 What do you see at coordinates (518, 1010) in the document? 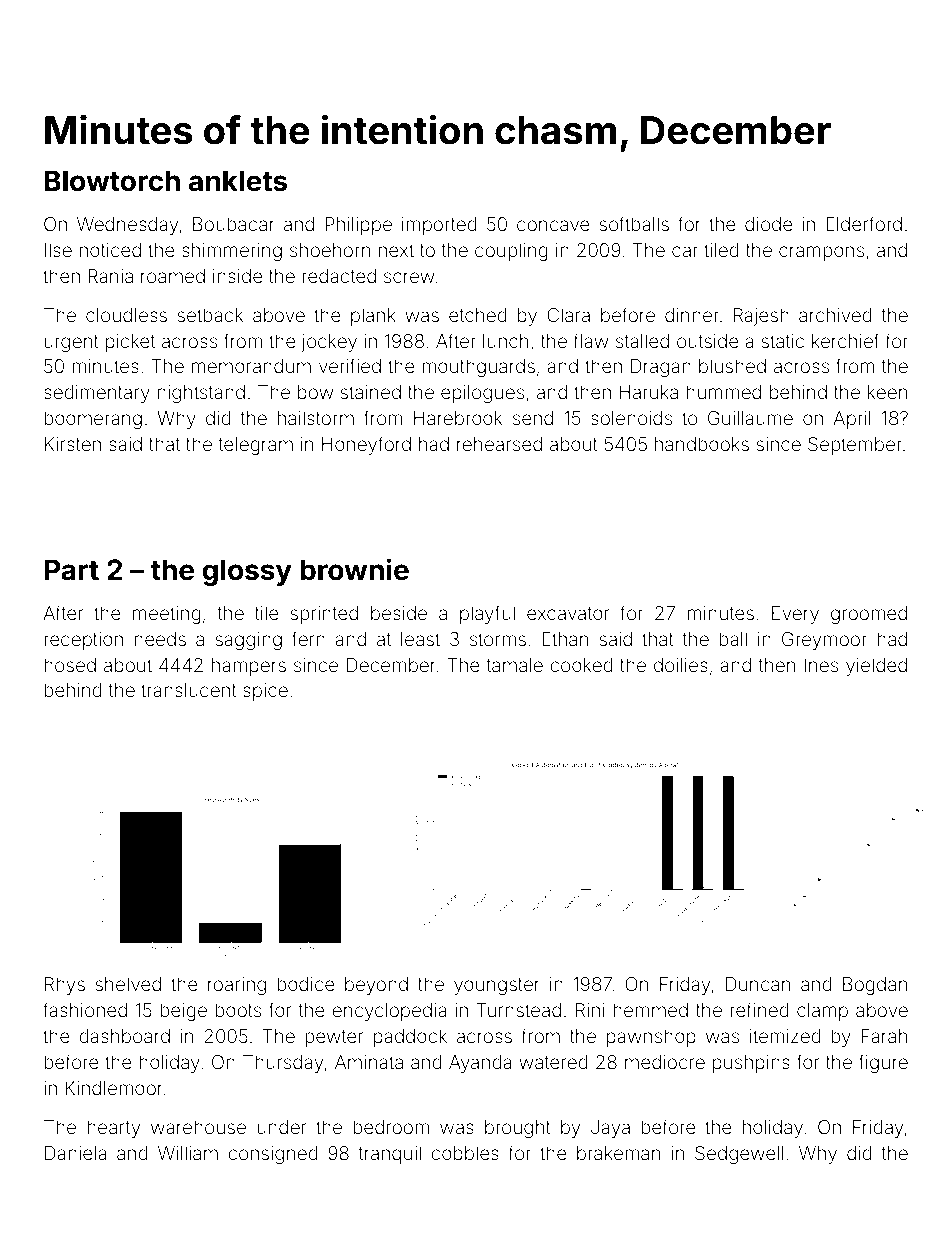
I see `Turnstead` at bounding box center [518, 1010].
